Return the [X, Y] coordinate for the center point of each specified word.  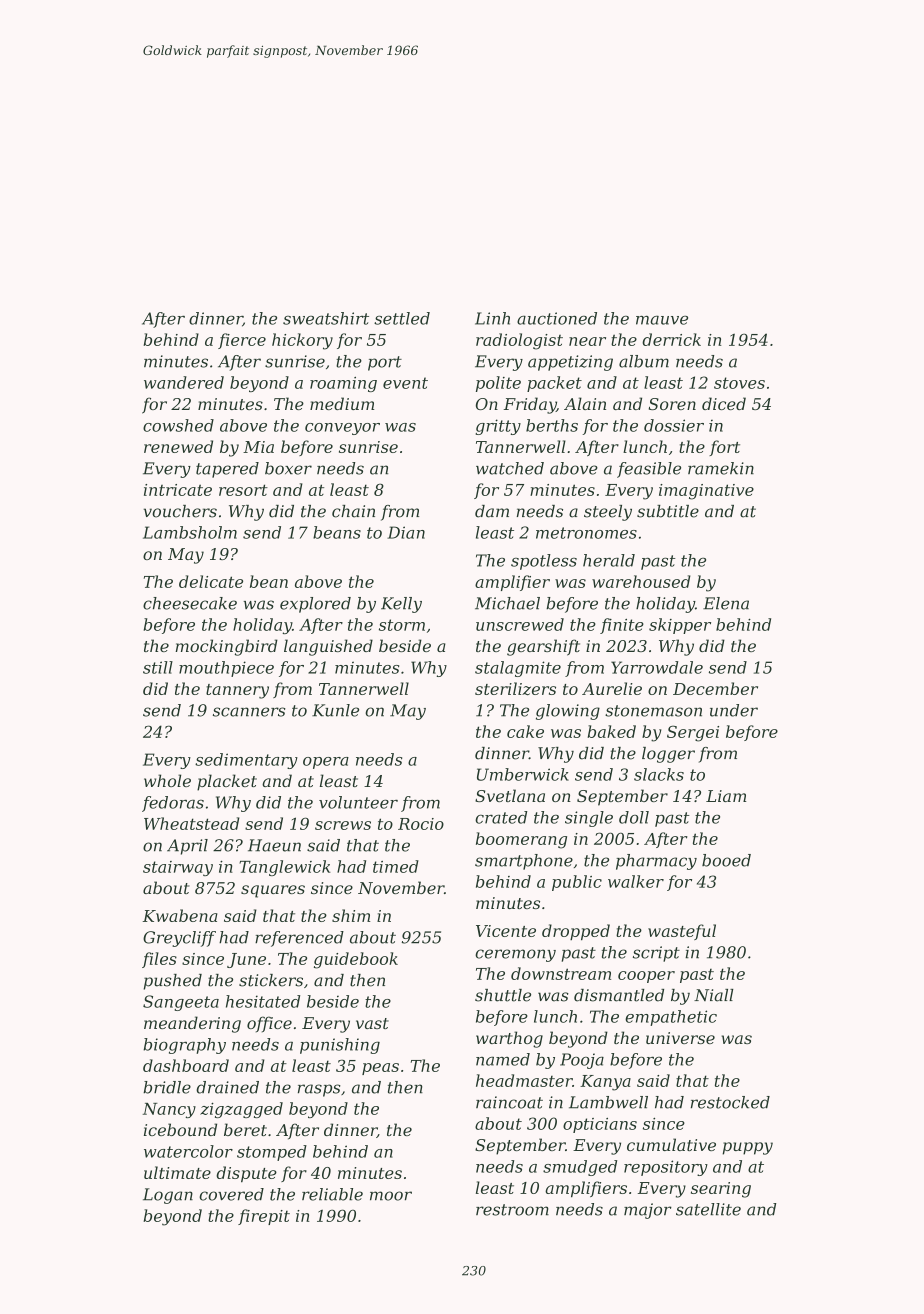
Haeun [274, 845]
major [648, 1211]
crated [501, 817]
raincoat [509, 1102]
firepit [264, 1217]
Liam [726, 796]
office [269, 1024]
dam [492, 511]
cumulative [671, 1144]
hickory [302, 341]
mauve [662, 320]
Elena [726, 603]
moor [391, 1196]
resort [243, 490]
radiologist [519, 341]
